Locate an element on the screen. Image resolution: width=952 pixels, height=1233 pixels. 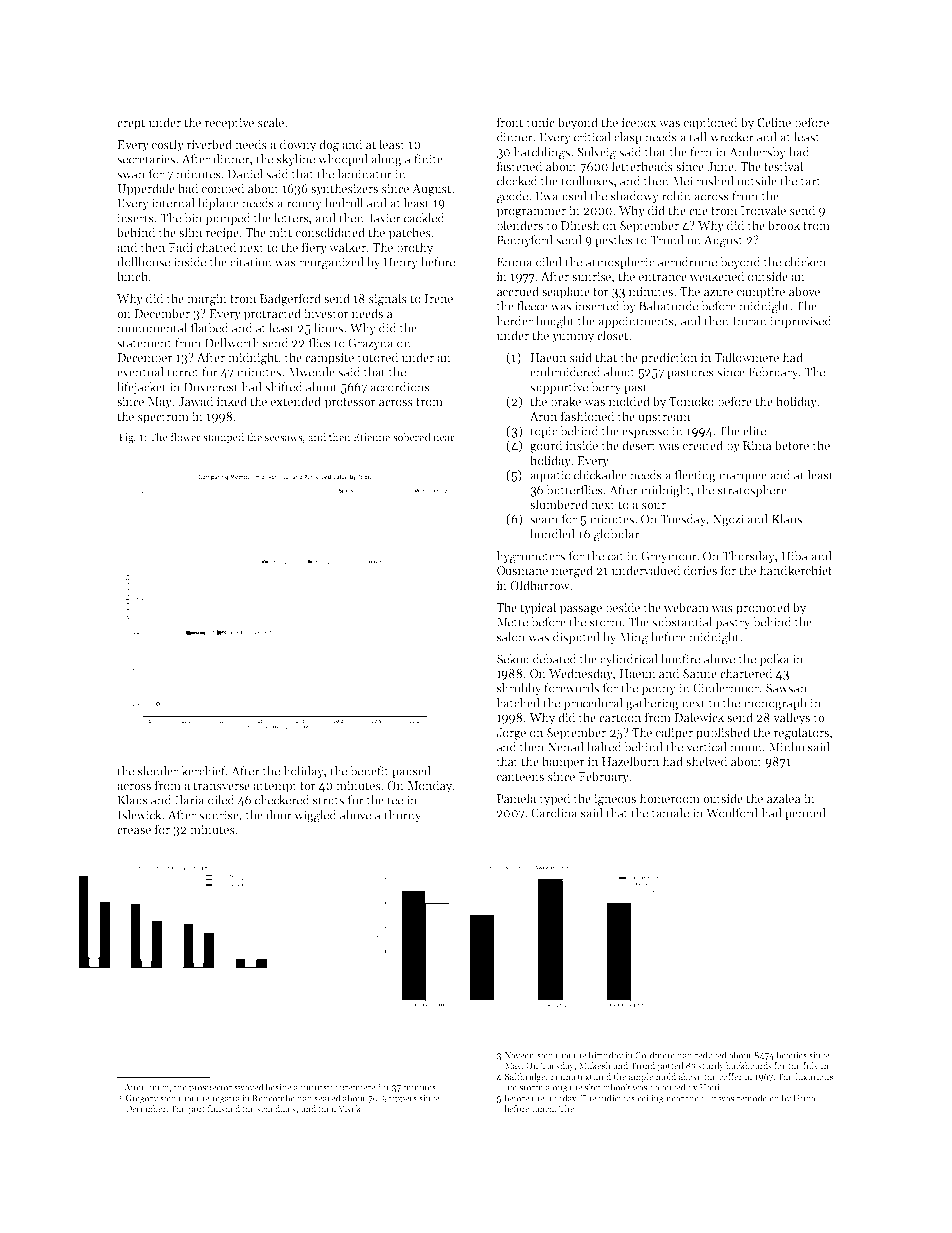
prospector is located at coordinates (210, 1088).
